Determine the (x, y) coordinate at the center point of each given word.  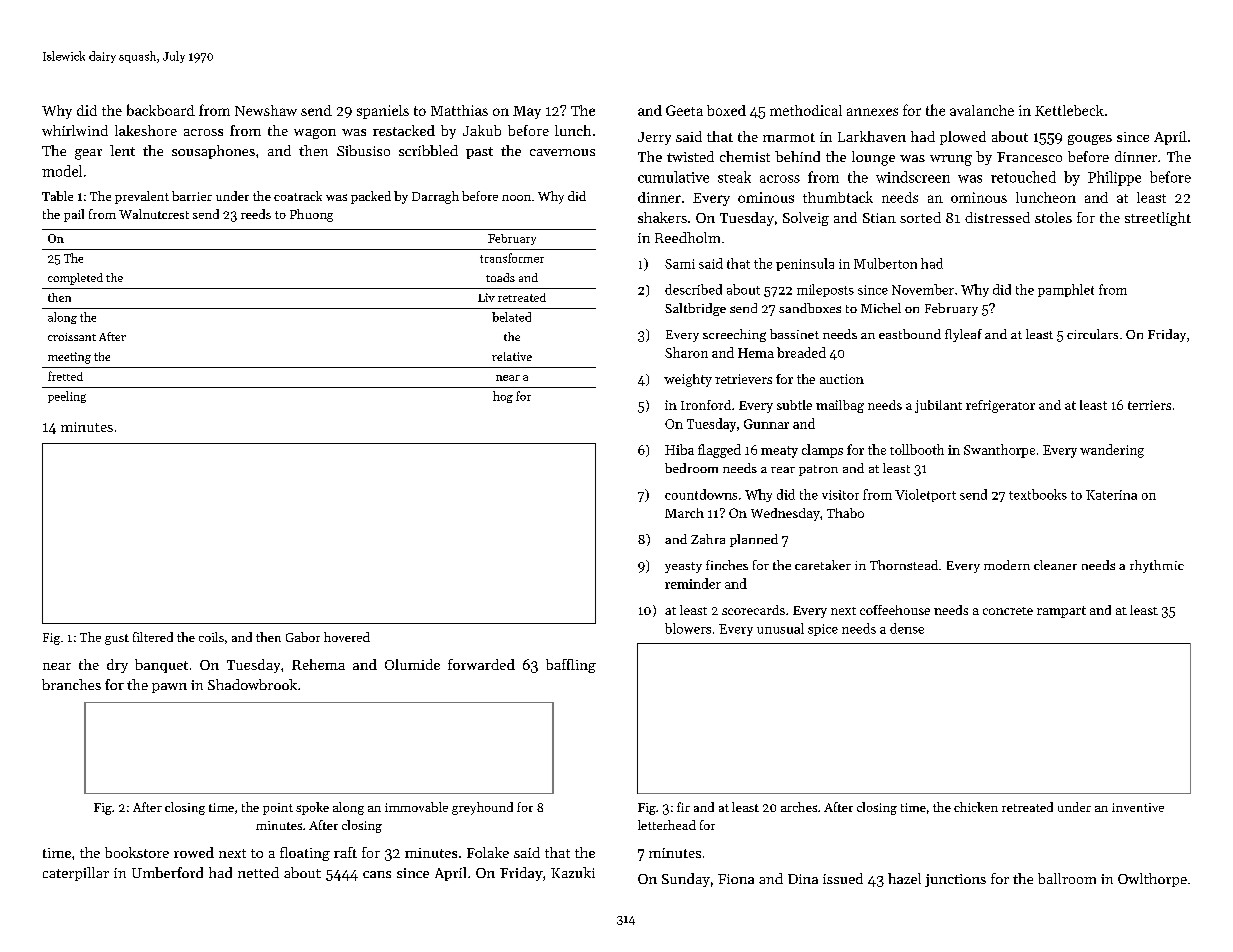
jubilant (938, 406)
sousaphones (213, 152)
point (278, 809)
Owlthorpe (1152, 880)
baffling (571, 666)
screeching (734, 335)
